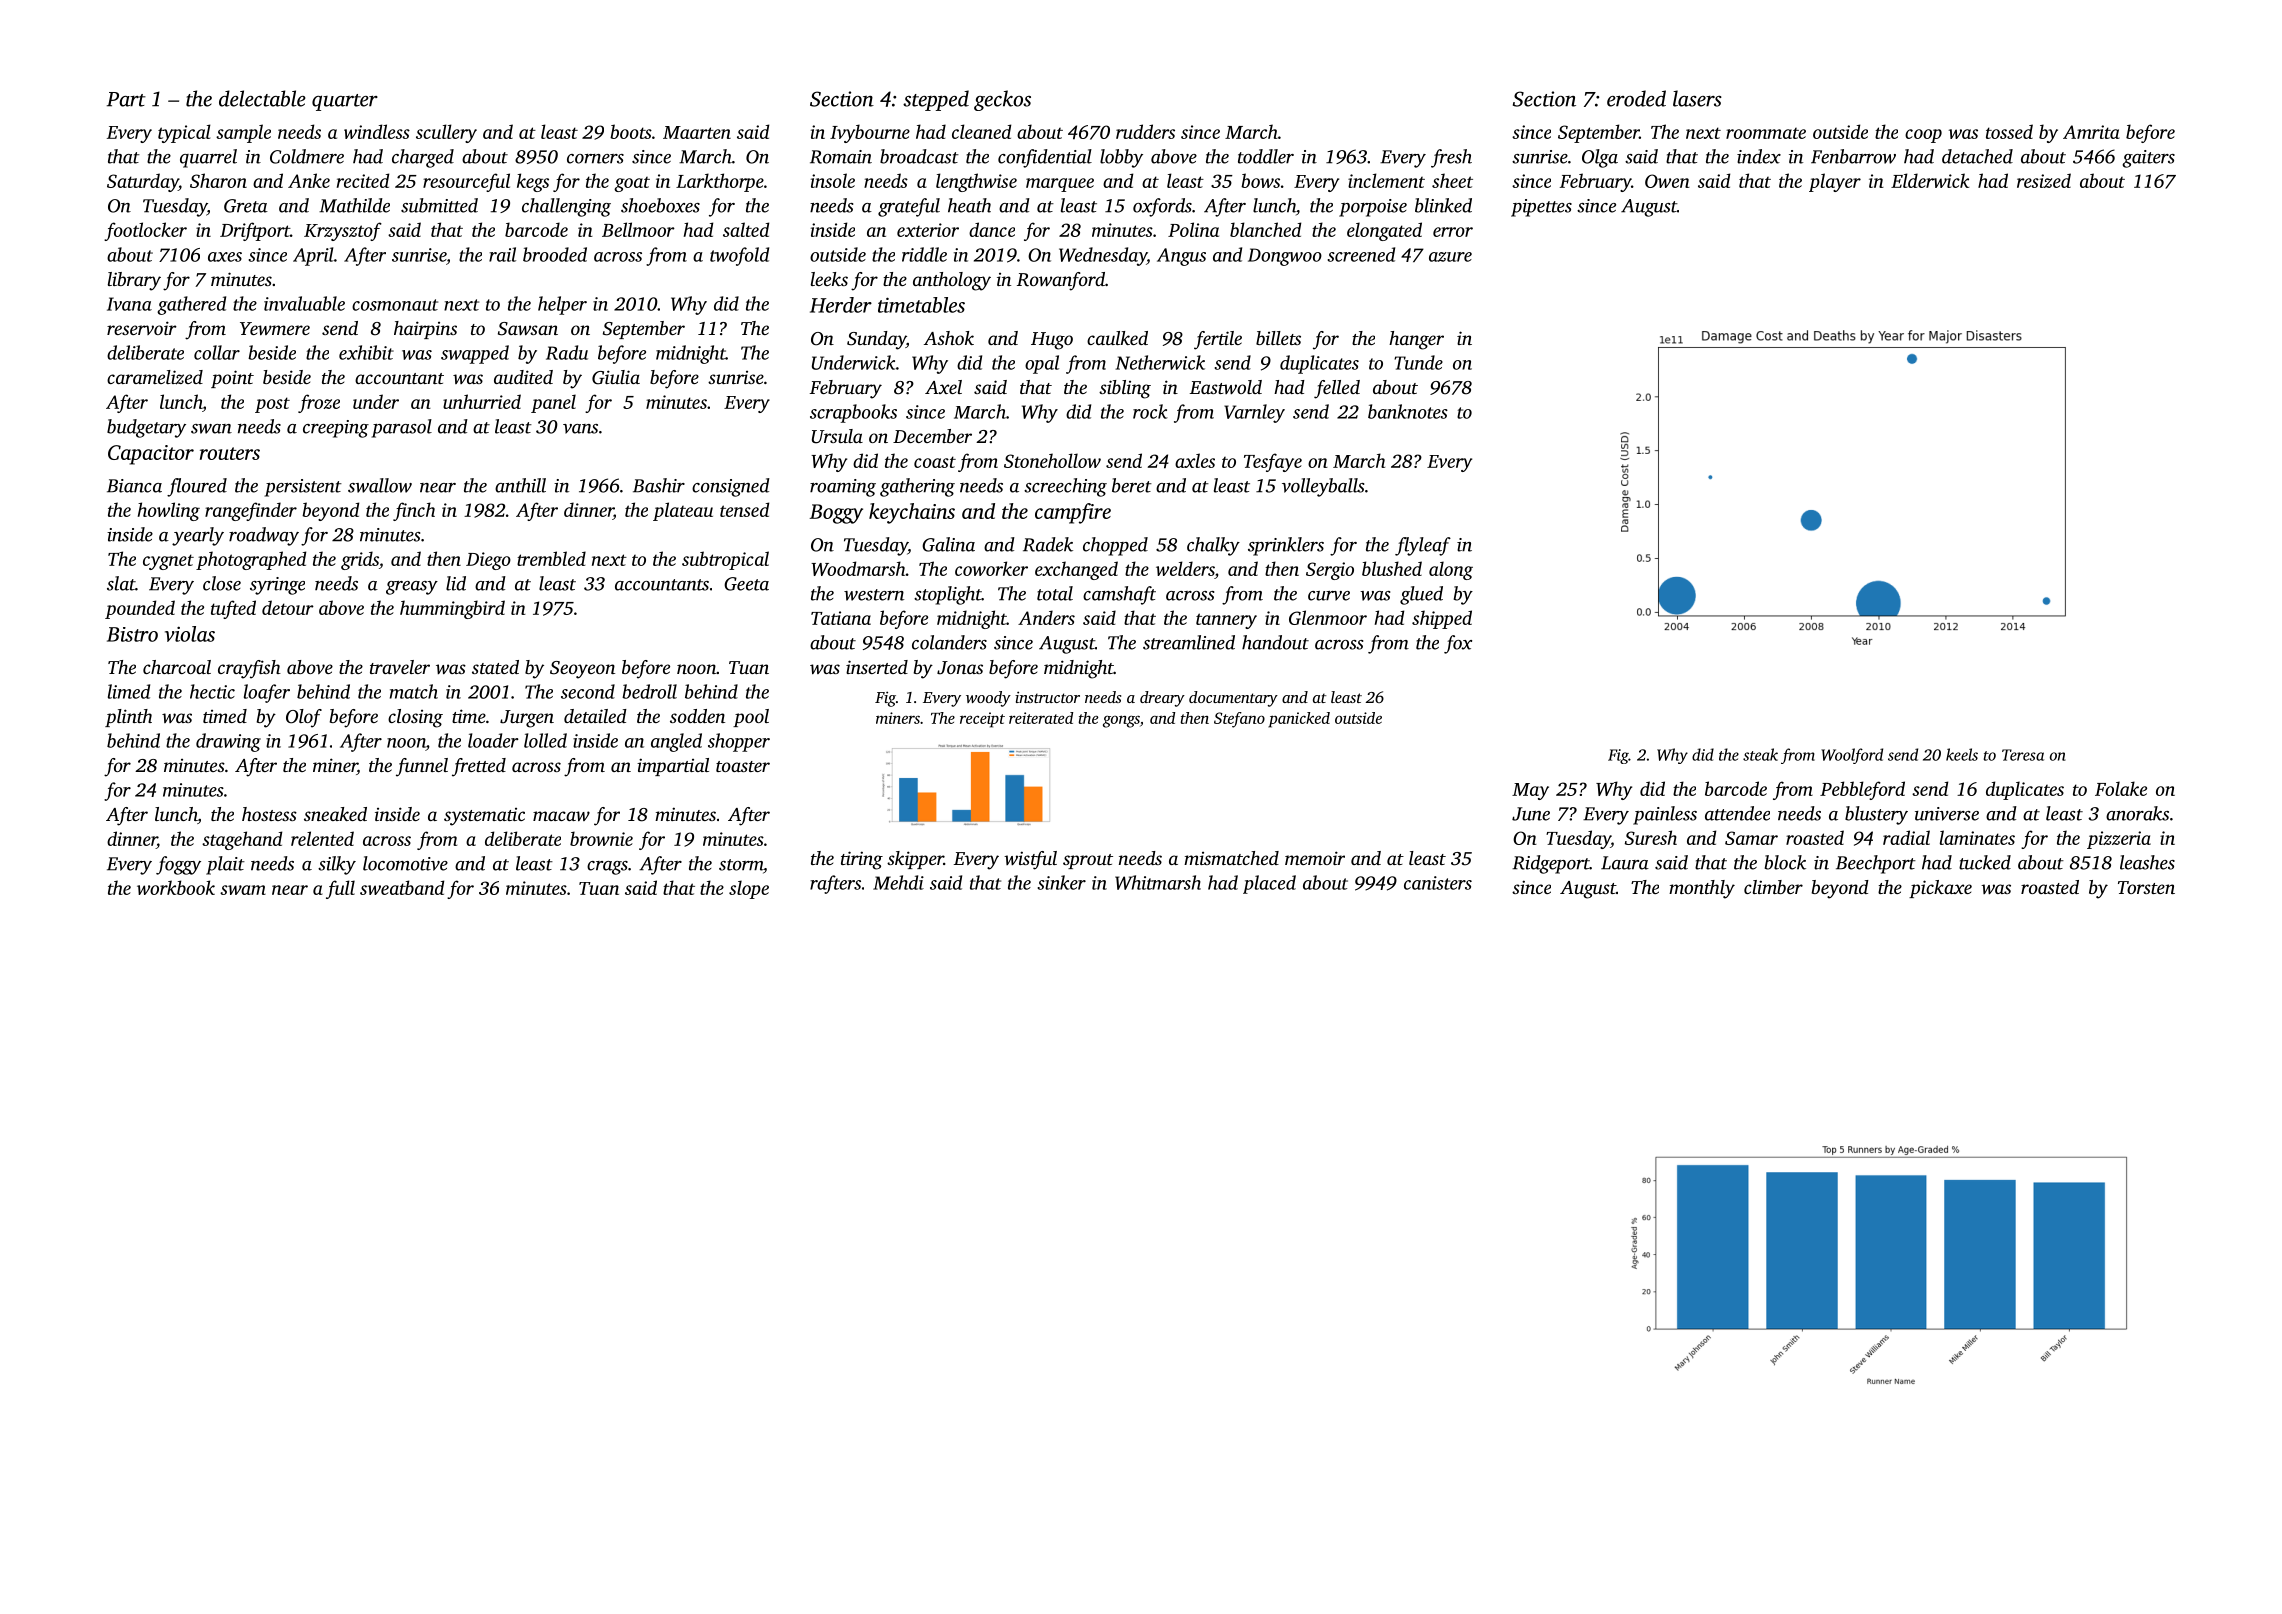  I want to click on brooded, so click(555, 254).
